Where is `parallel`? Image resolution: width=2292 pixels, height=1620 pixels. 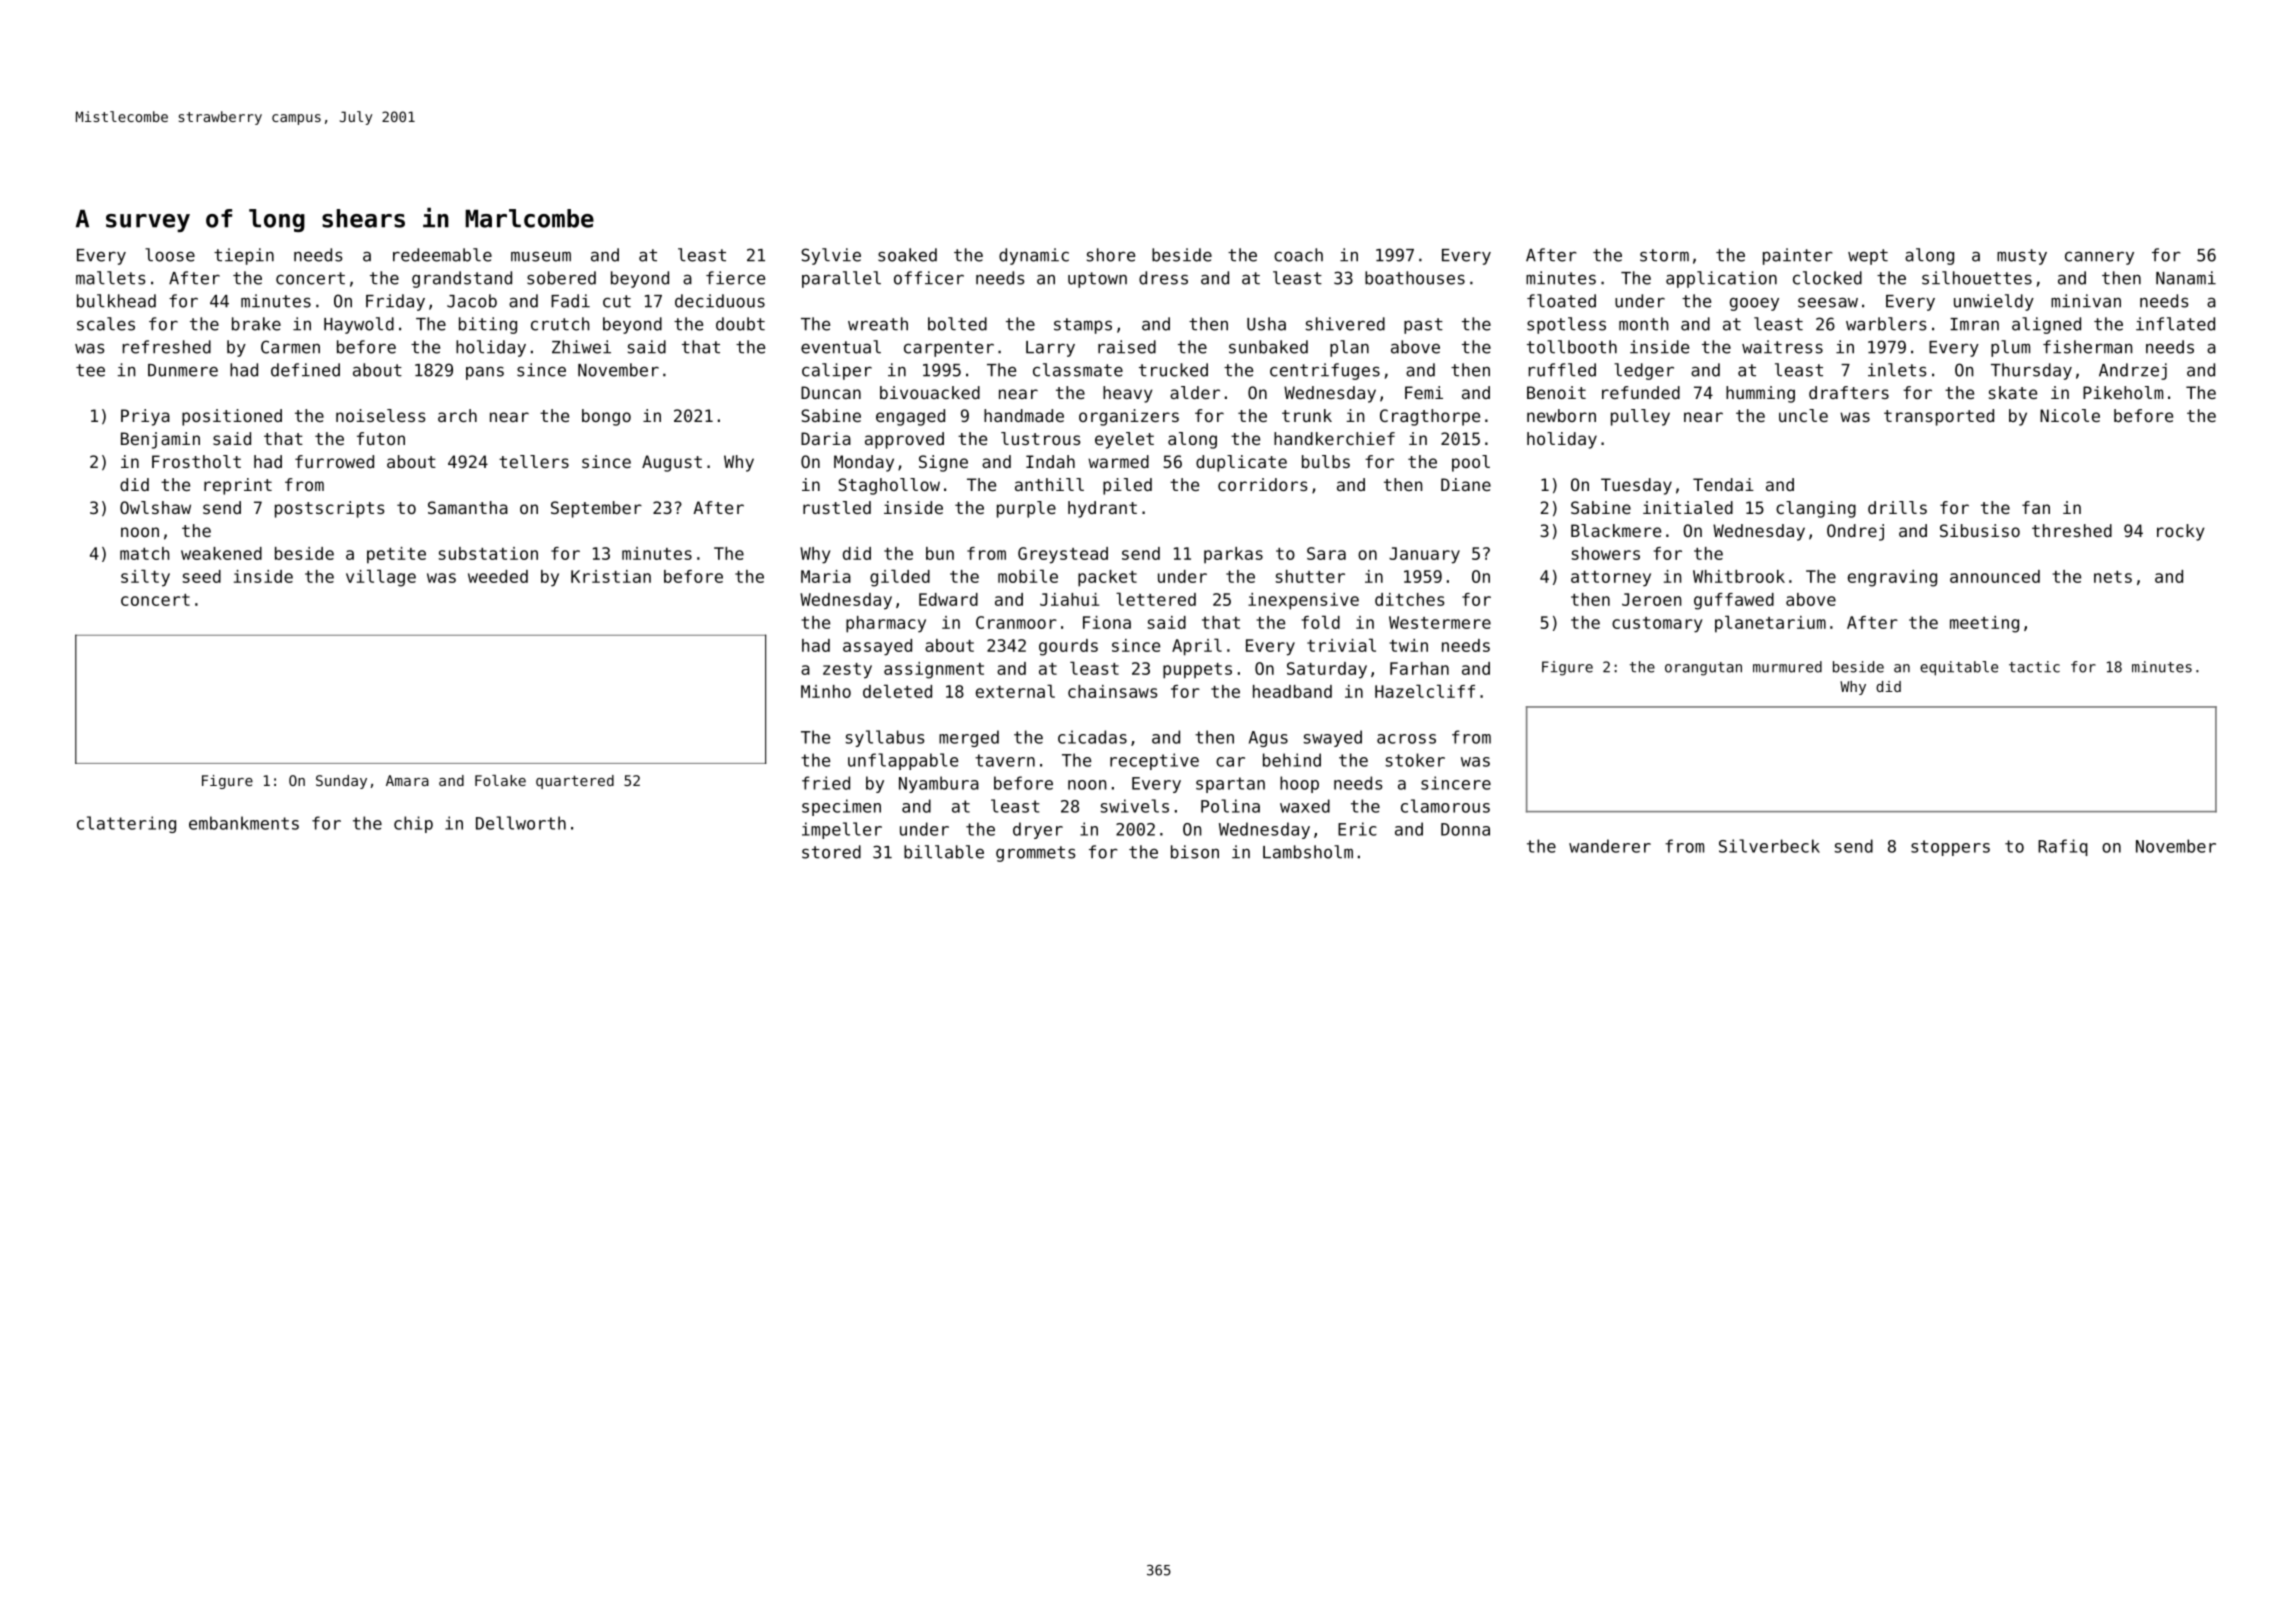
parallel is located at coordinates (841, 279).
